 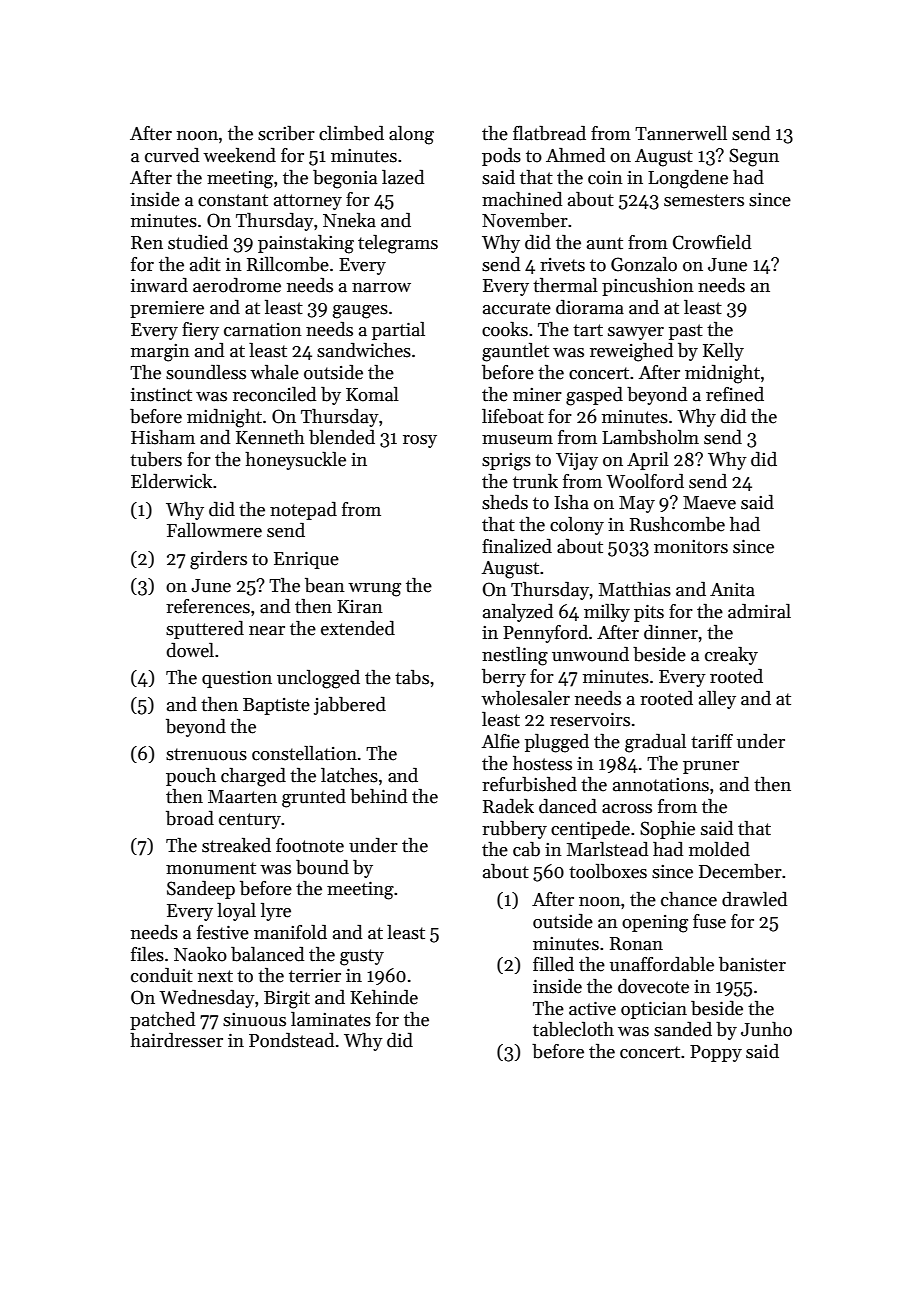 I want to click on refined, so click(x=735, y=394).
